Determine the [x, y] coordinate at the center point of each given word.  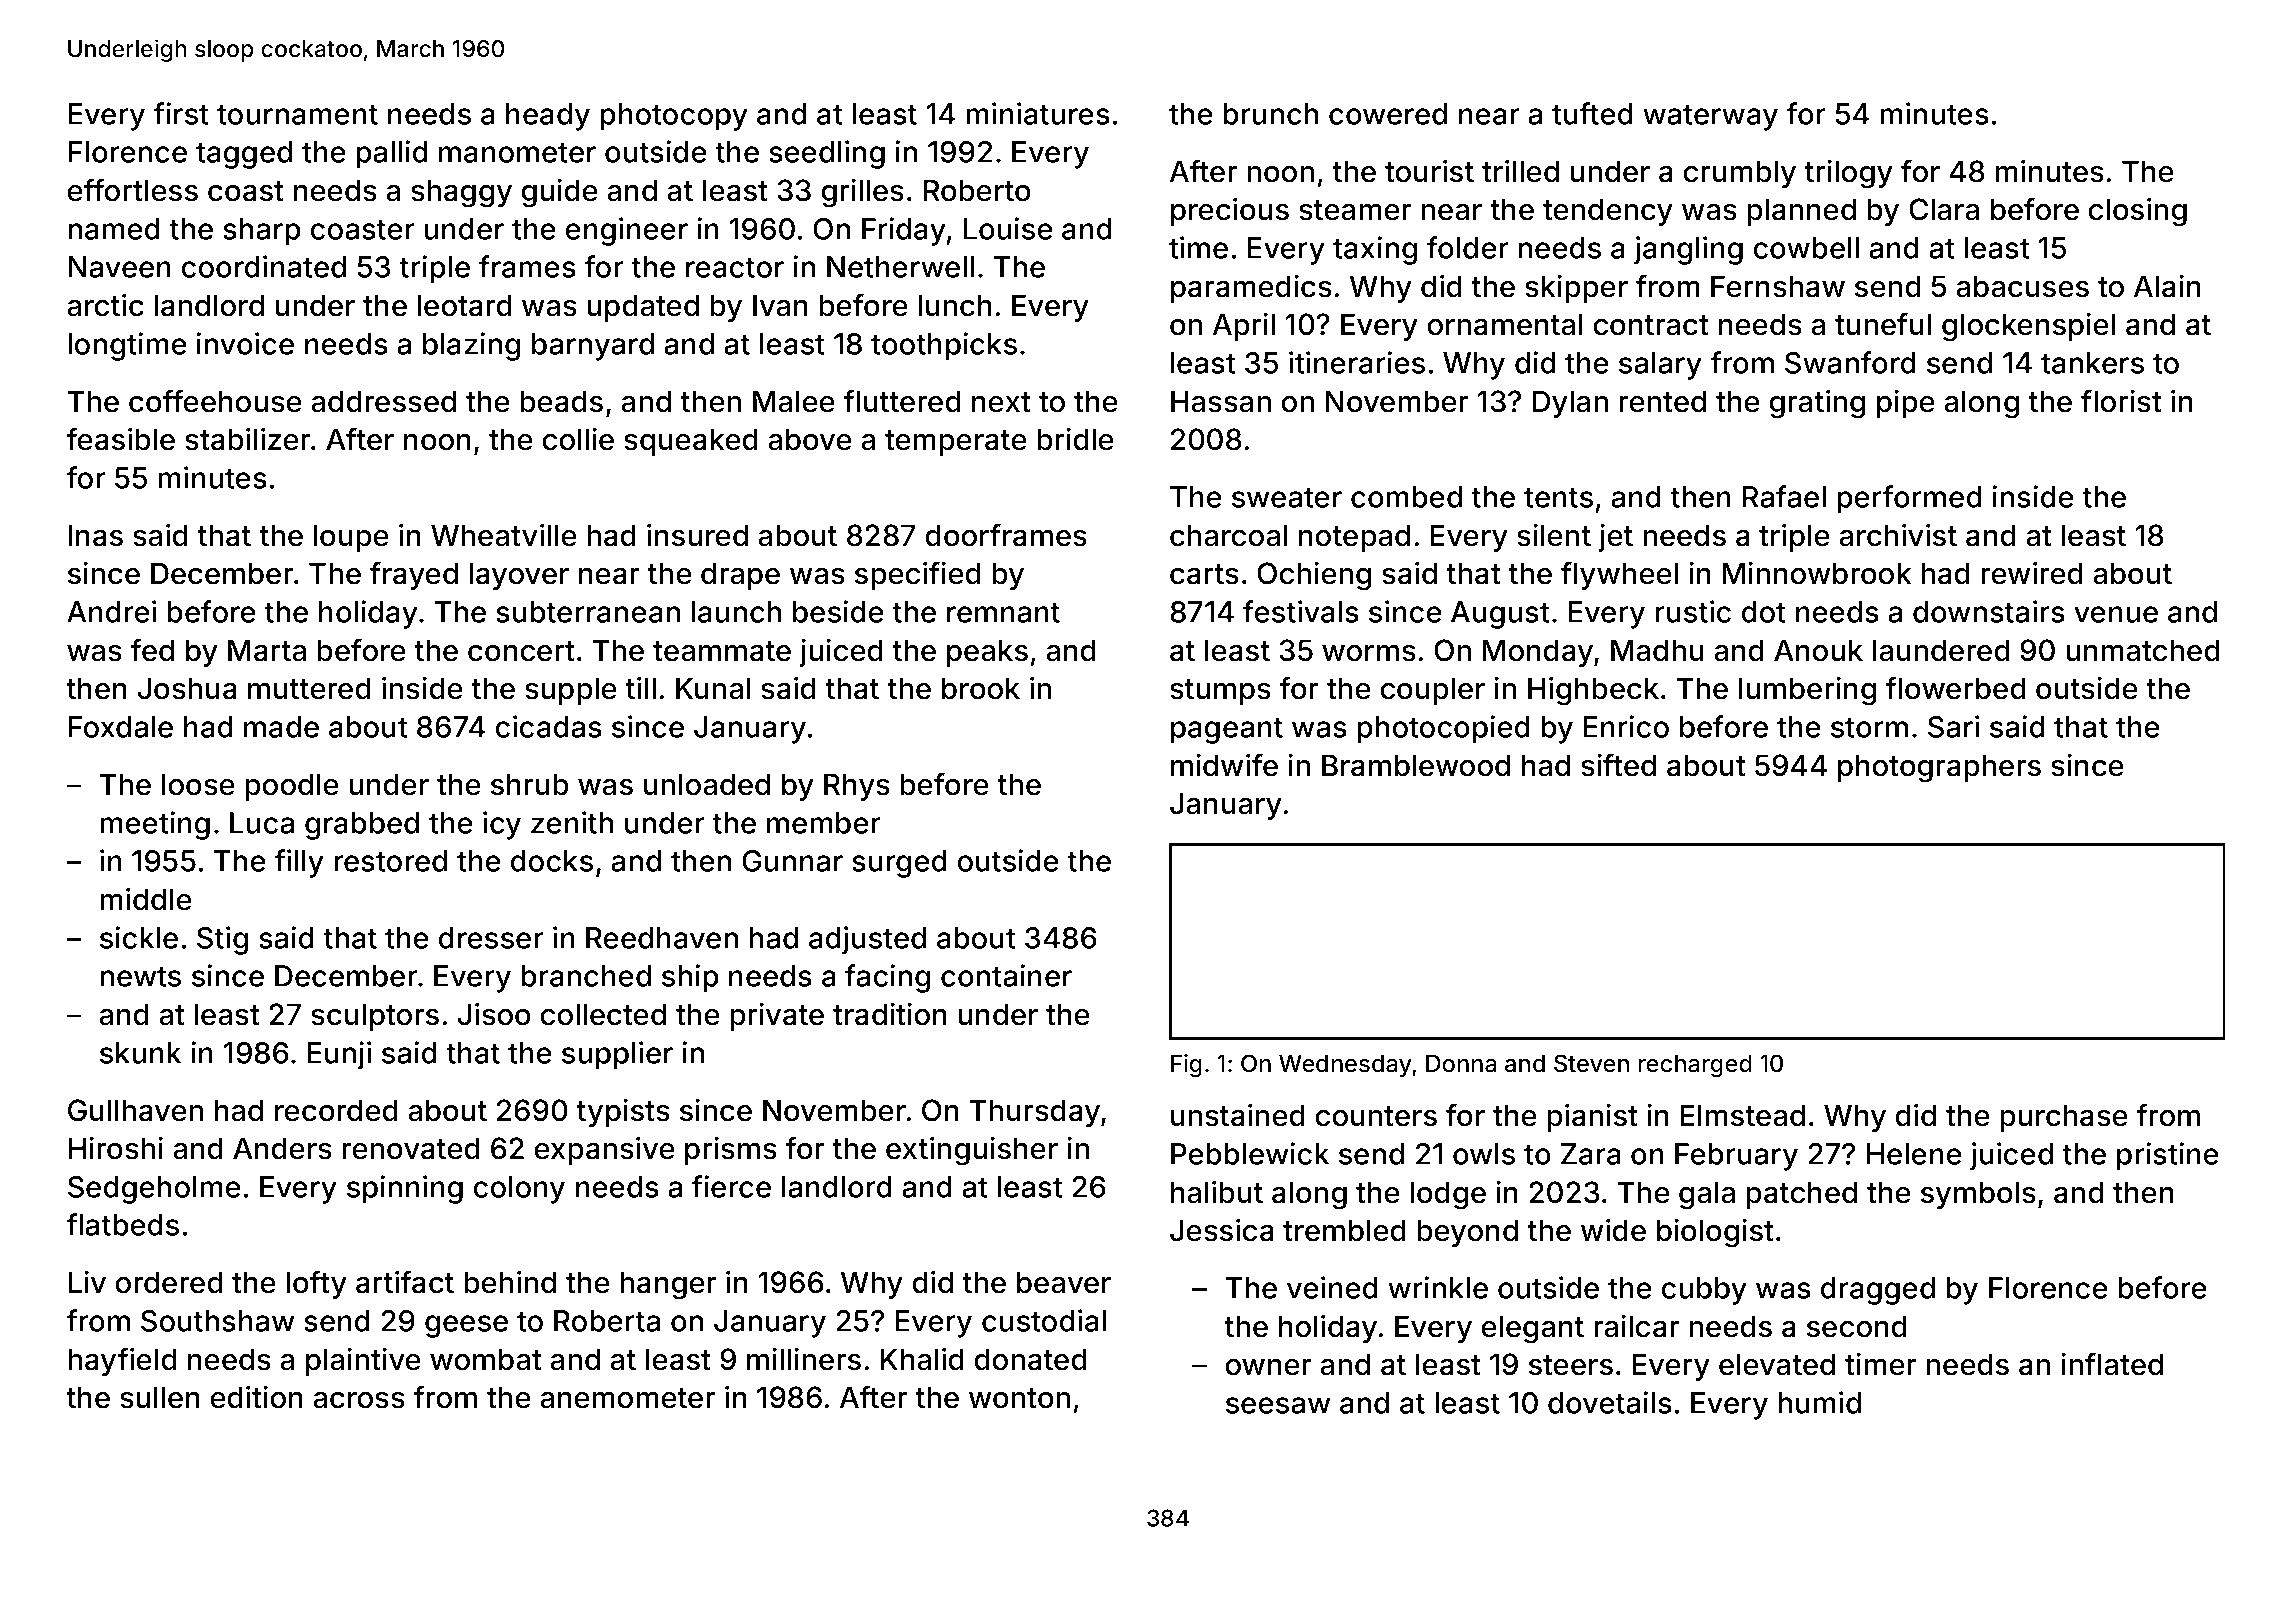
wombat [486, 1359]
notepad [1354, 538]
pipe [1906, 404]
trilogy [1849, 174]
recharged [1695, 1066]
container [1006, 975]
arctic [105, 305]
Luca [262, 823]
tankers [2092, 363]
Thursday [1035, 1113]
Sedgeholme [154, 1190]
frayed [414, 575]
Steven [1591, 1063]
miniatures [1038, 113]
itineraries [1357, 362]
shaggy [461, 193]
